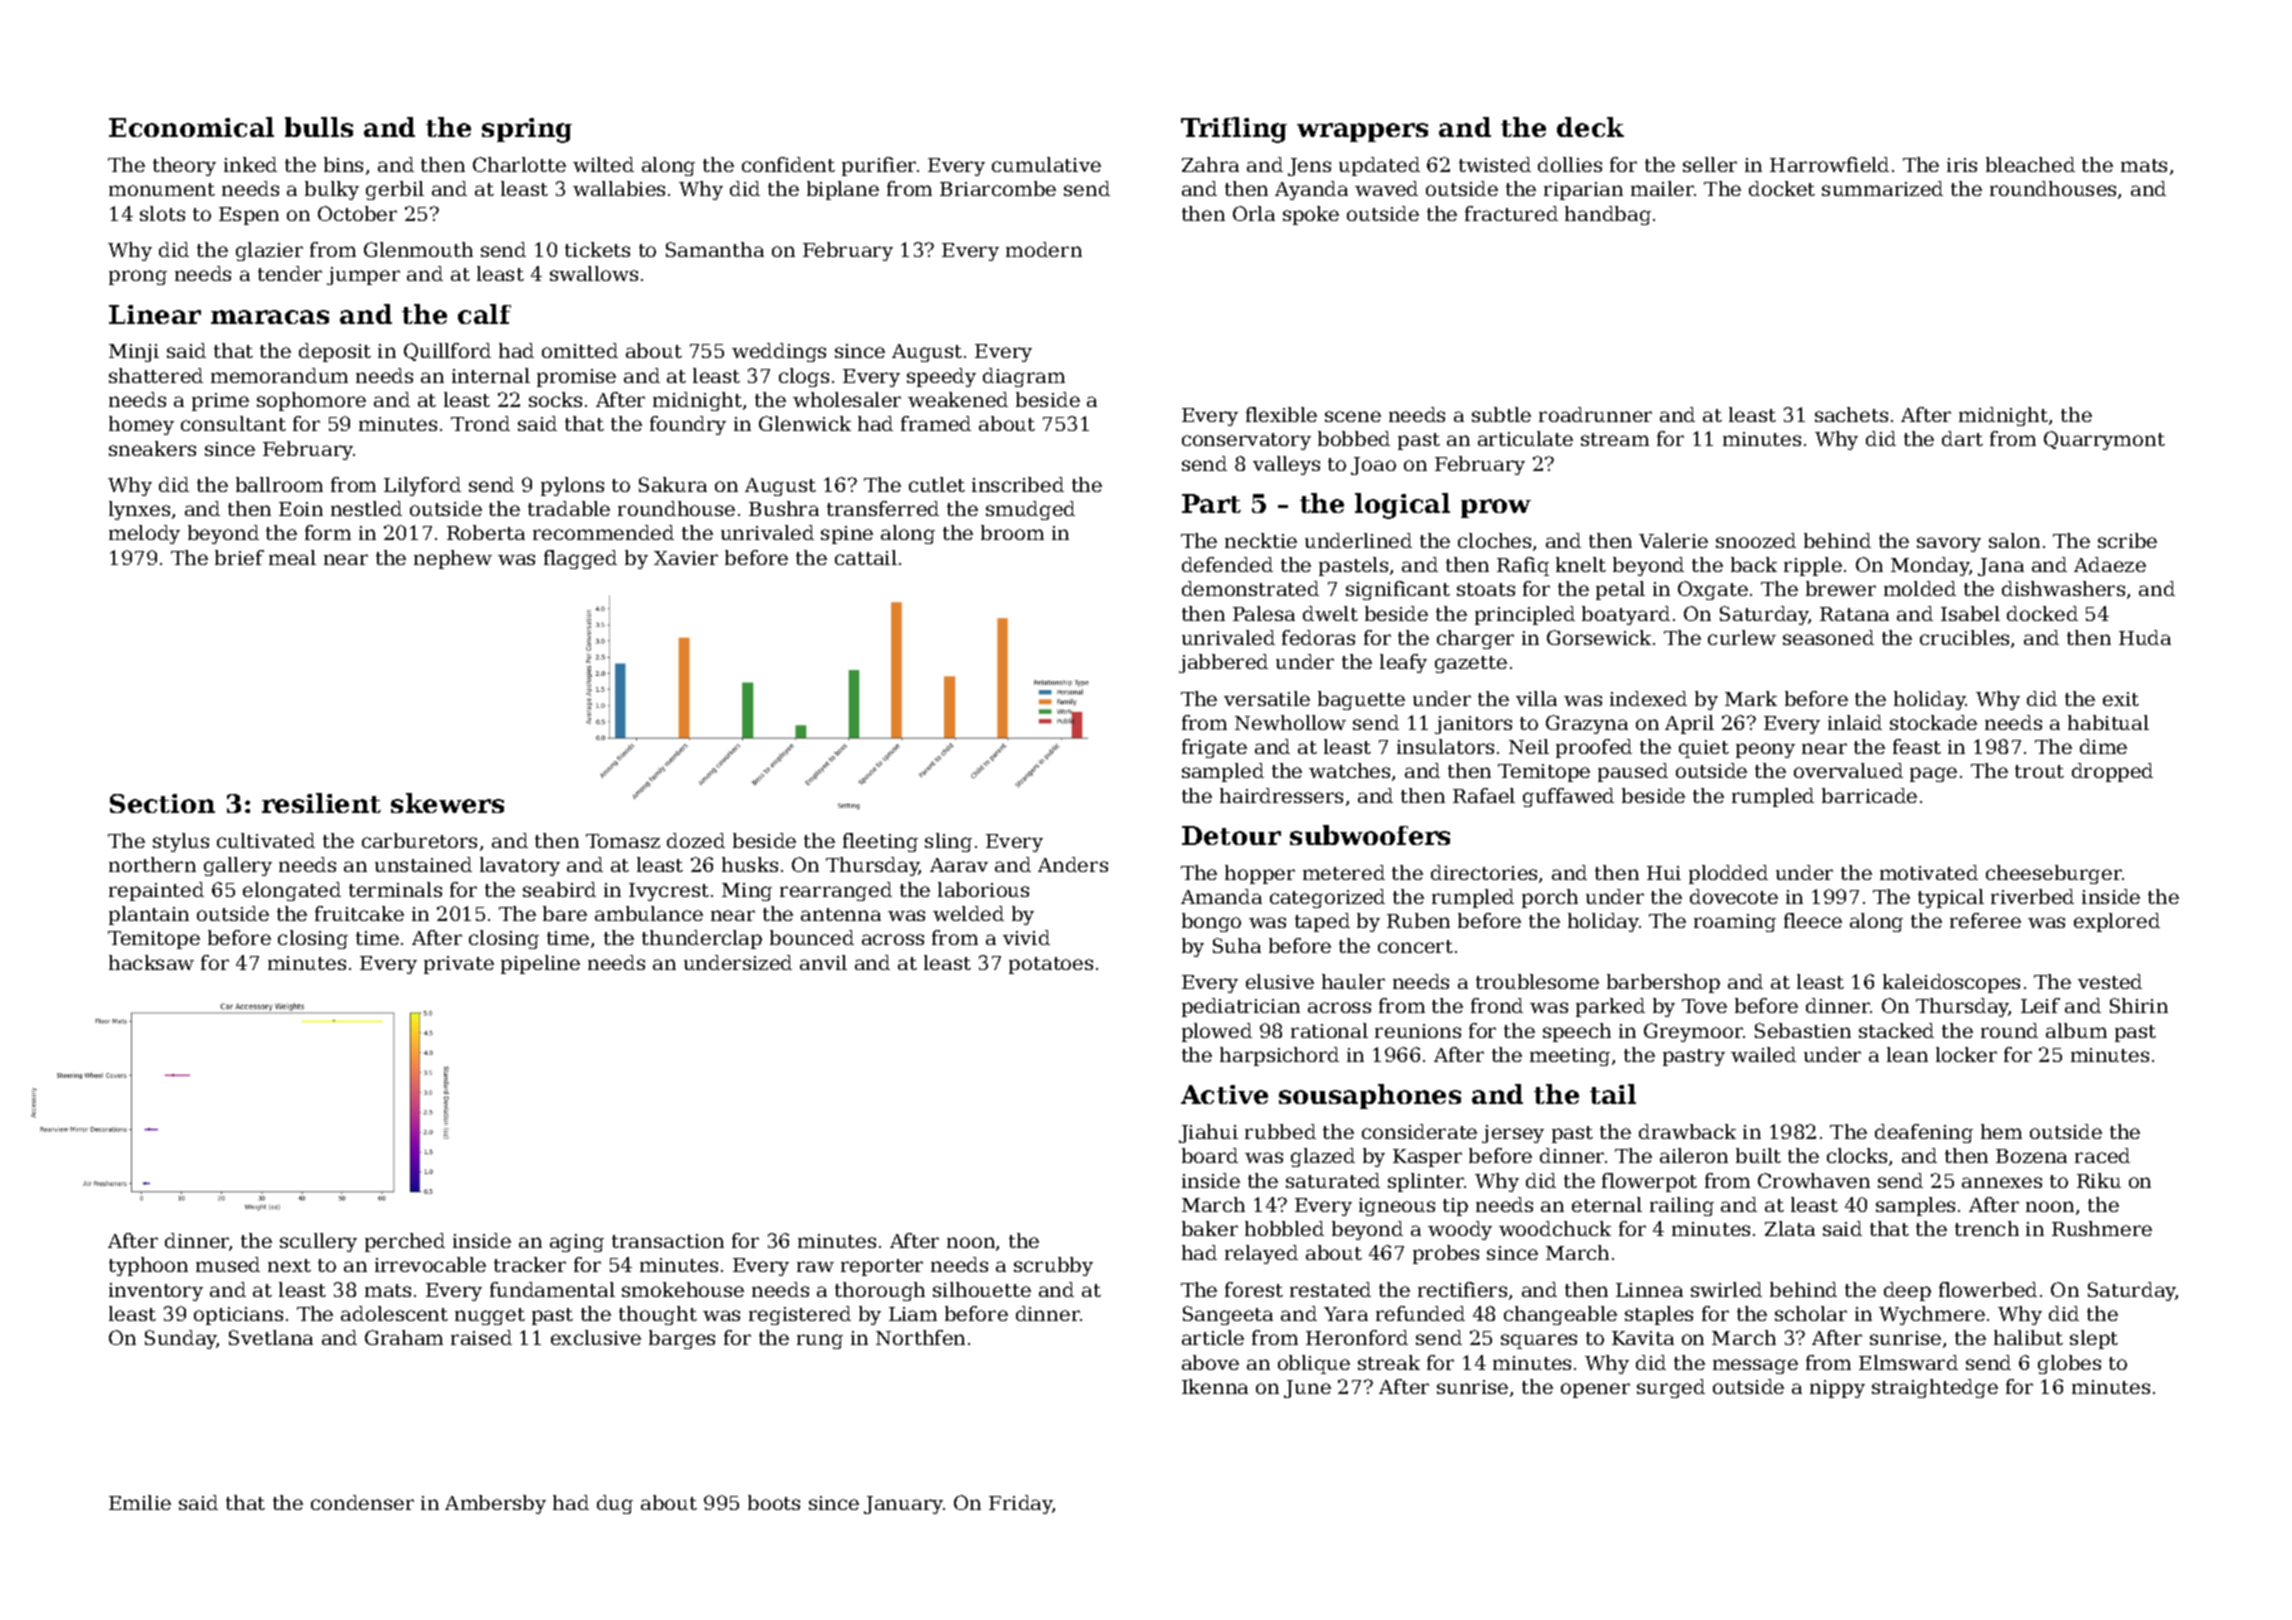  I want to click on fractured, so click(1511, 213).
